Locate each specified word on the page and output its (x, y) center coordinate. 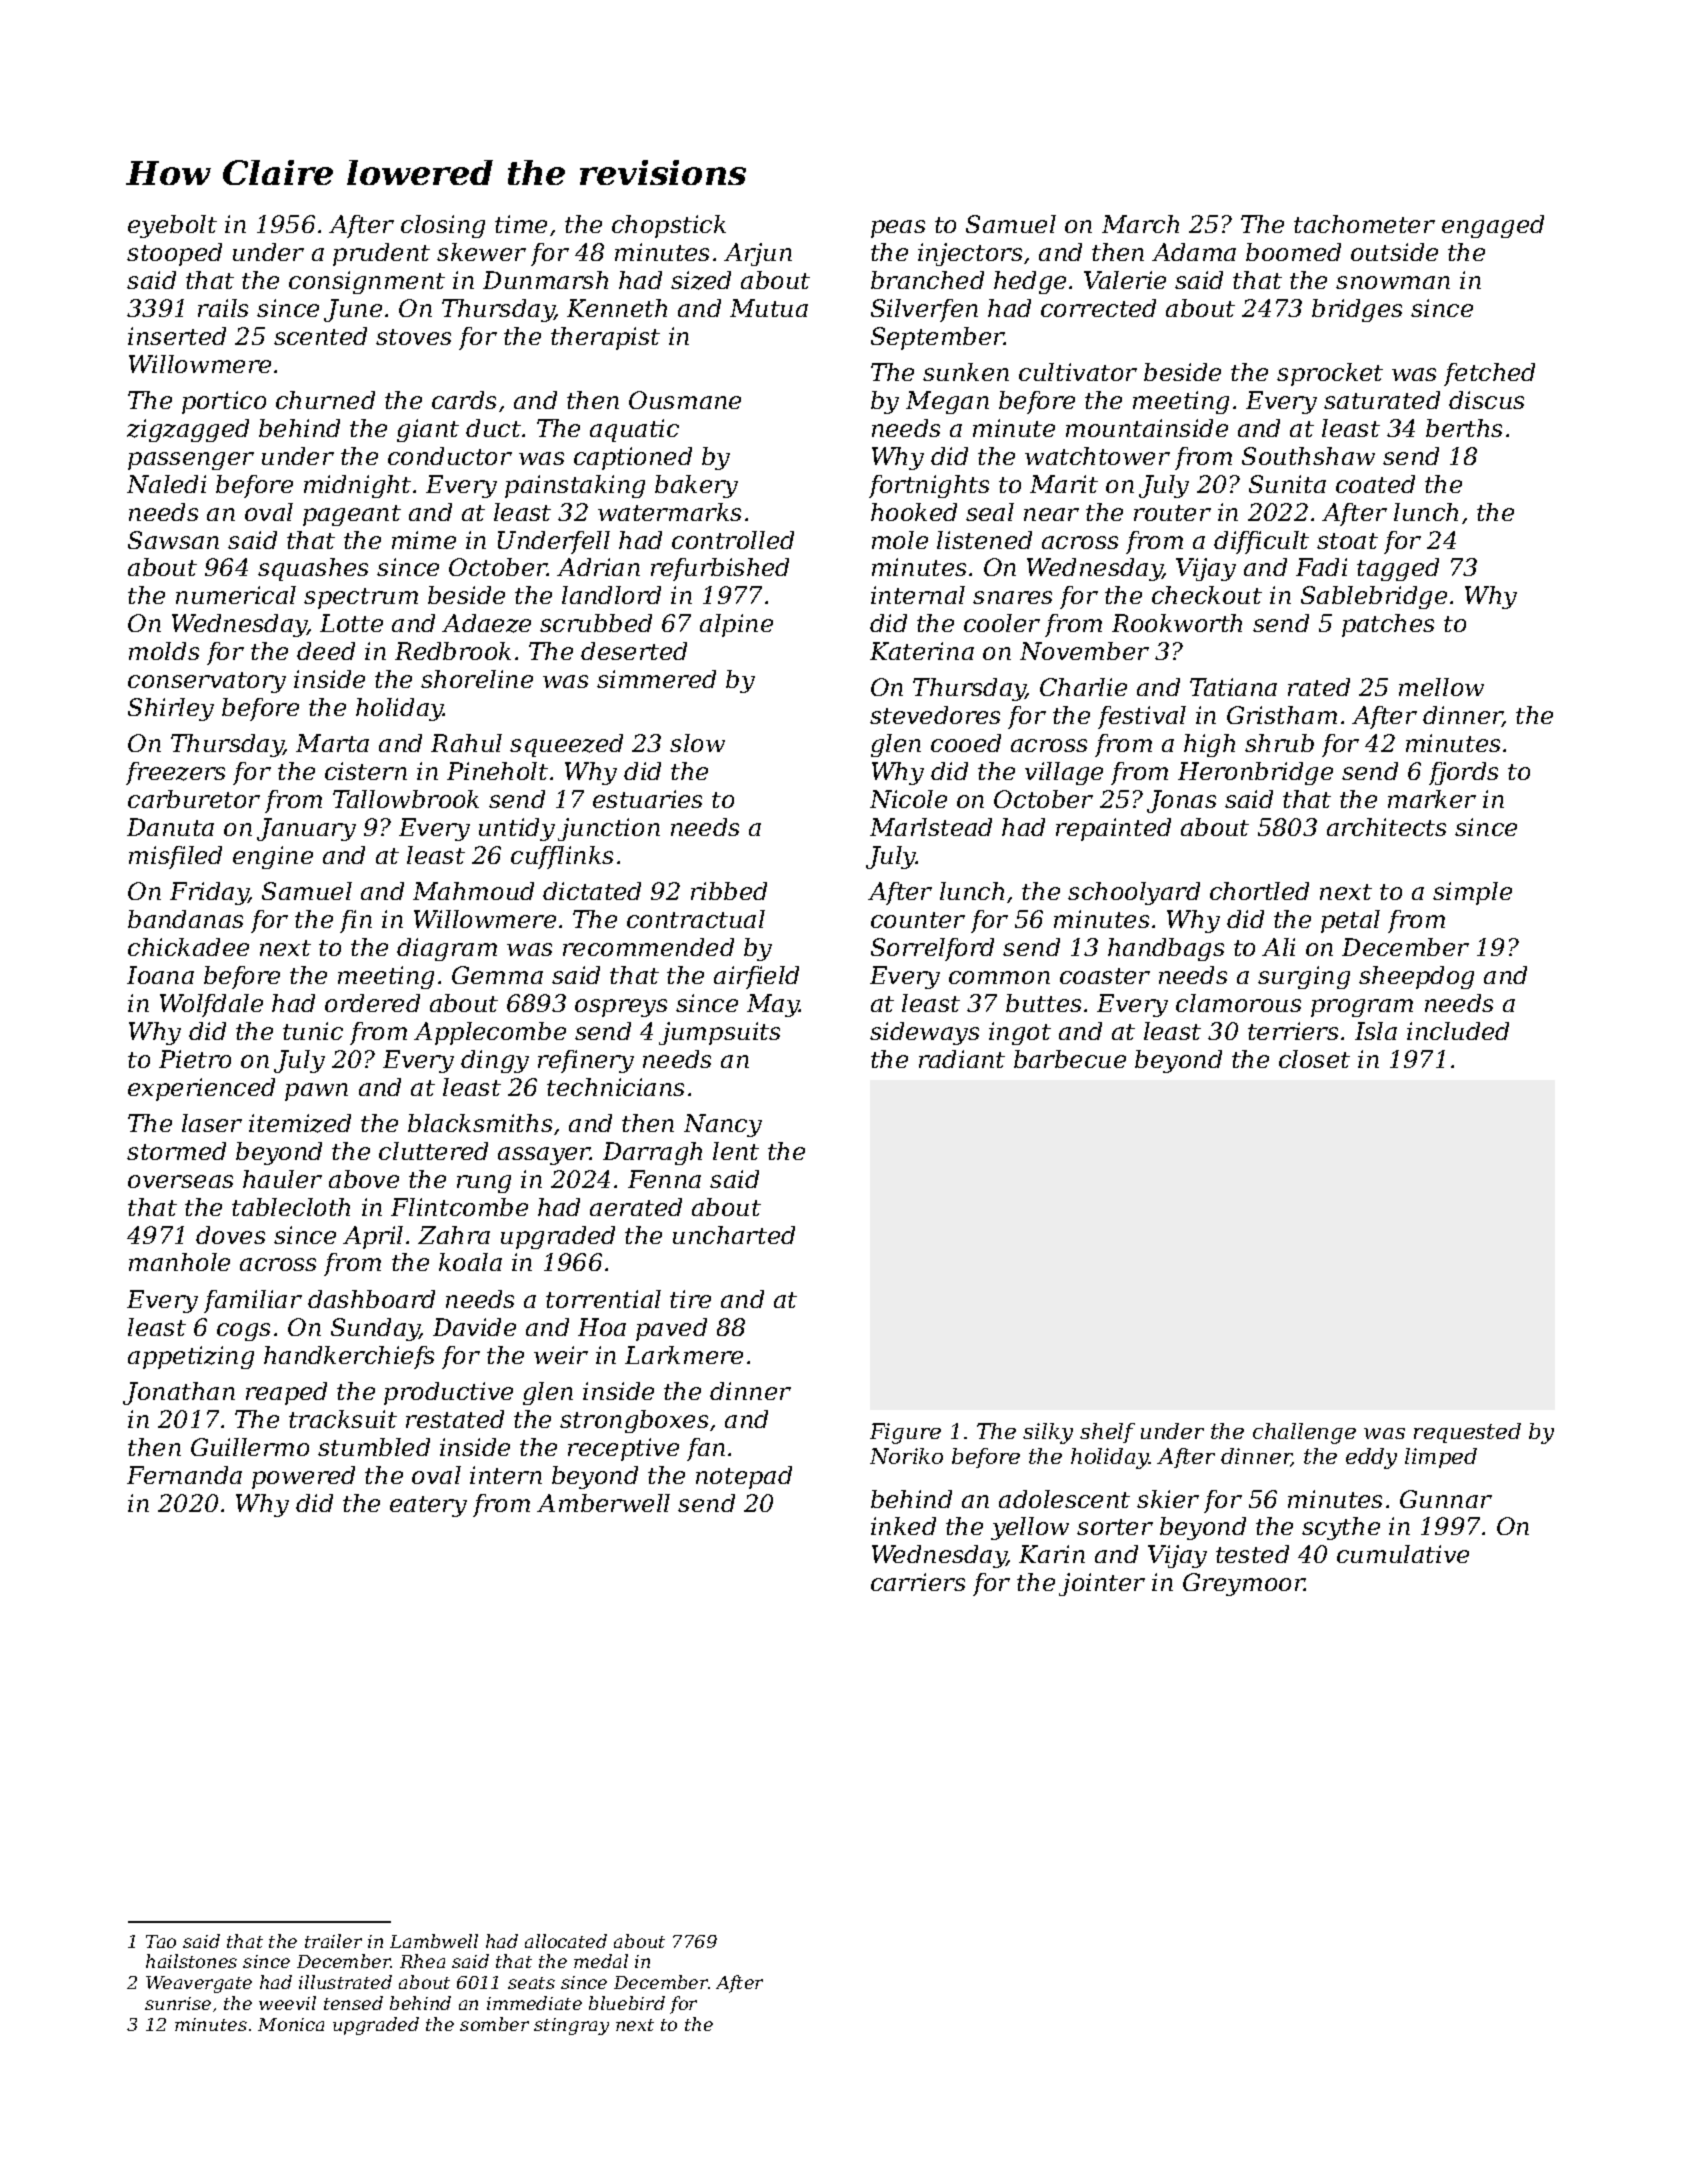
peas (898, 229)
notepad (744, 1477)
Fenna (664, 1179)
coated (1375, 484)
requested (1467, 1433)
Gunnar (1446, 1499)
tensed (353, 2003)
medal (601, 1961)
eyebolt (172, 226)
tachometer (1364, 224)
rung (484, 1184)
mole (900, 540)
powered (303, 1477)
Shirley (171, 709)
